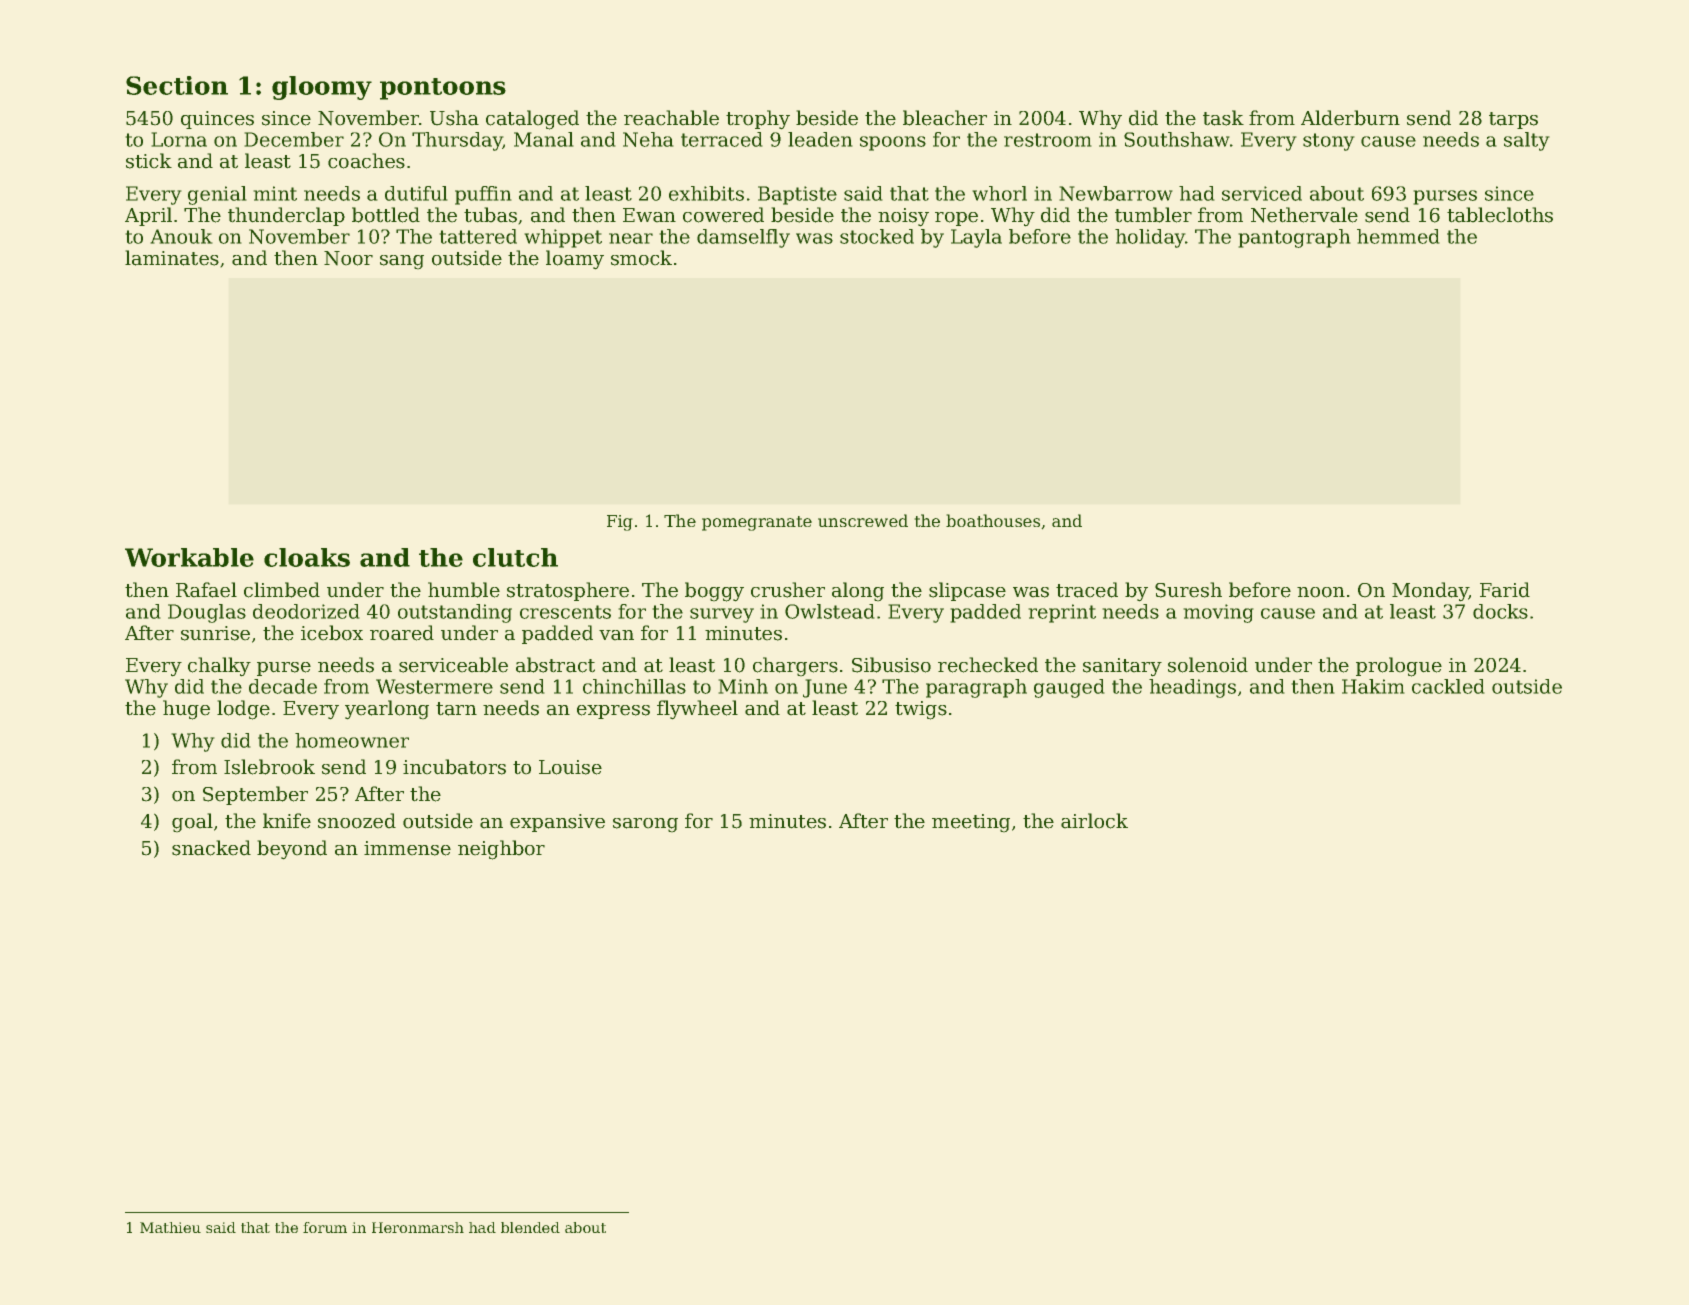 This screenshot has height=1305, width=1689. I want to click on trophy, so click(758, 119).
